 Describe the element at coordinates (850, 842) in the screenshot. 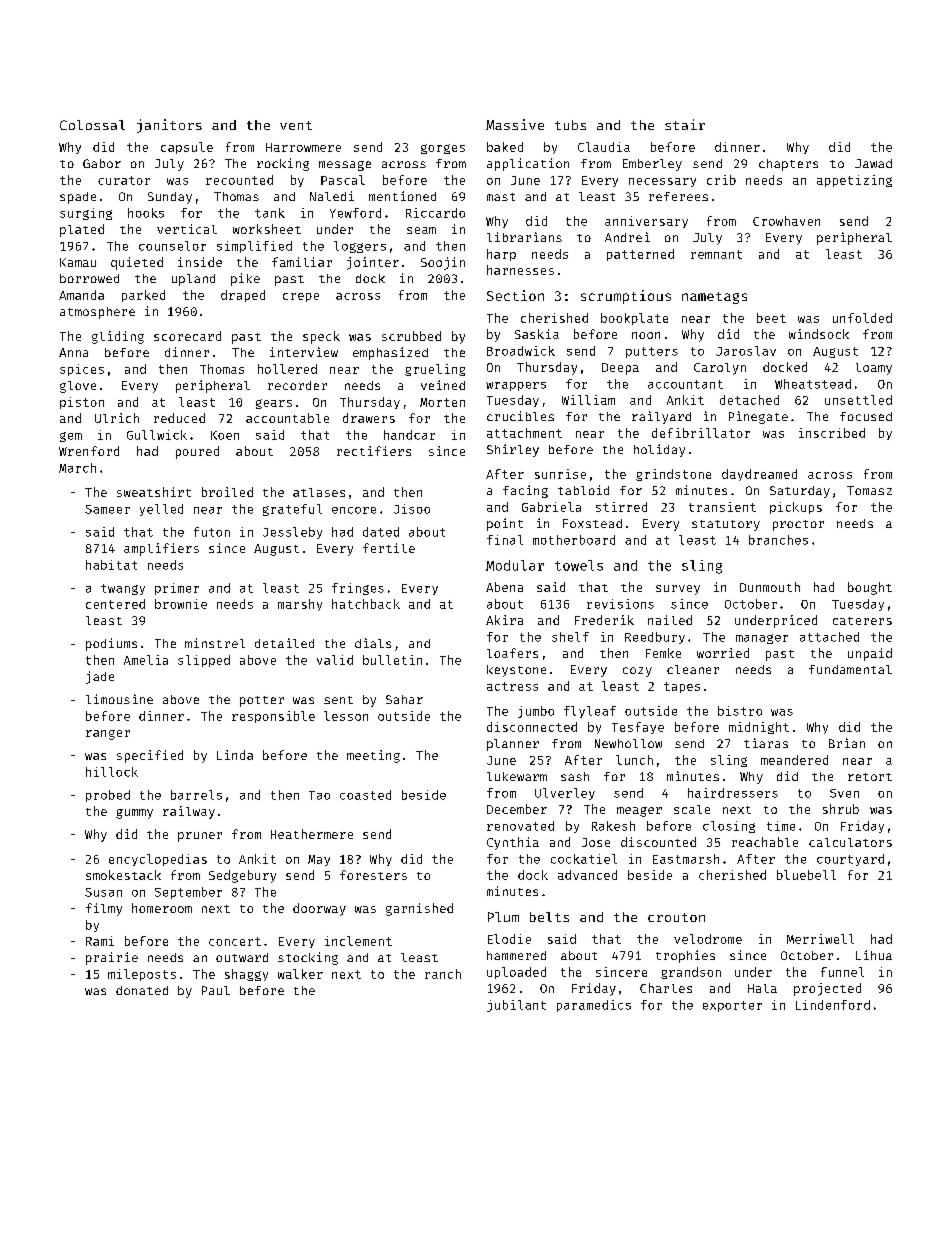

I see `calculators` at that location.
